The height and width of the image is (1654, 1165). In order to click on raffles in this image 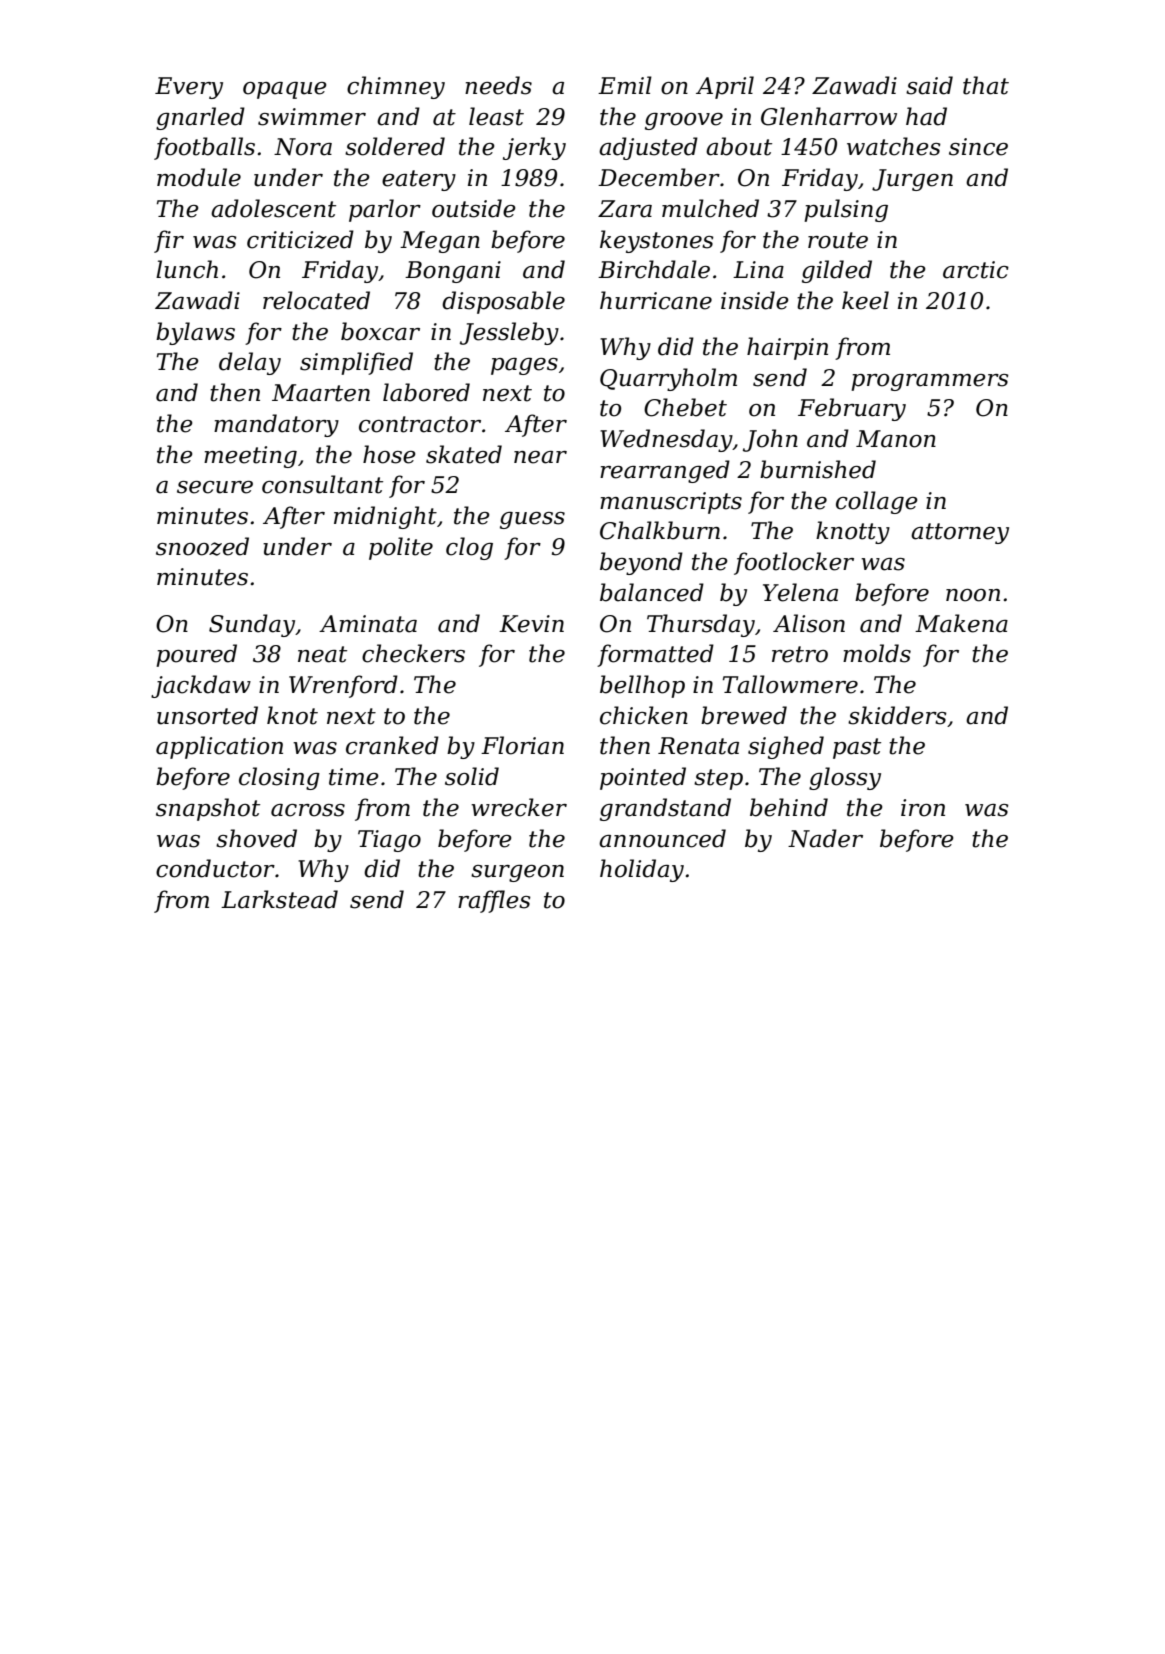, I will do `click(494, 901)`.
